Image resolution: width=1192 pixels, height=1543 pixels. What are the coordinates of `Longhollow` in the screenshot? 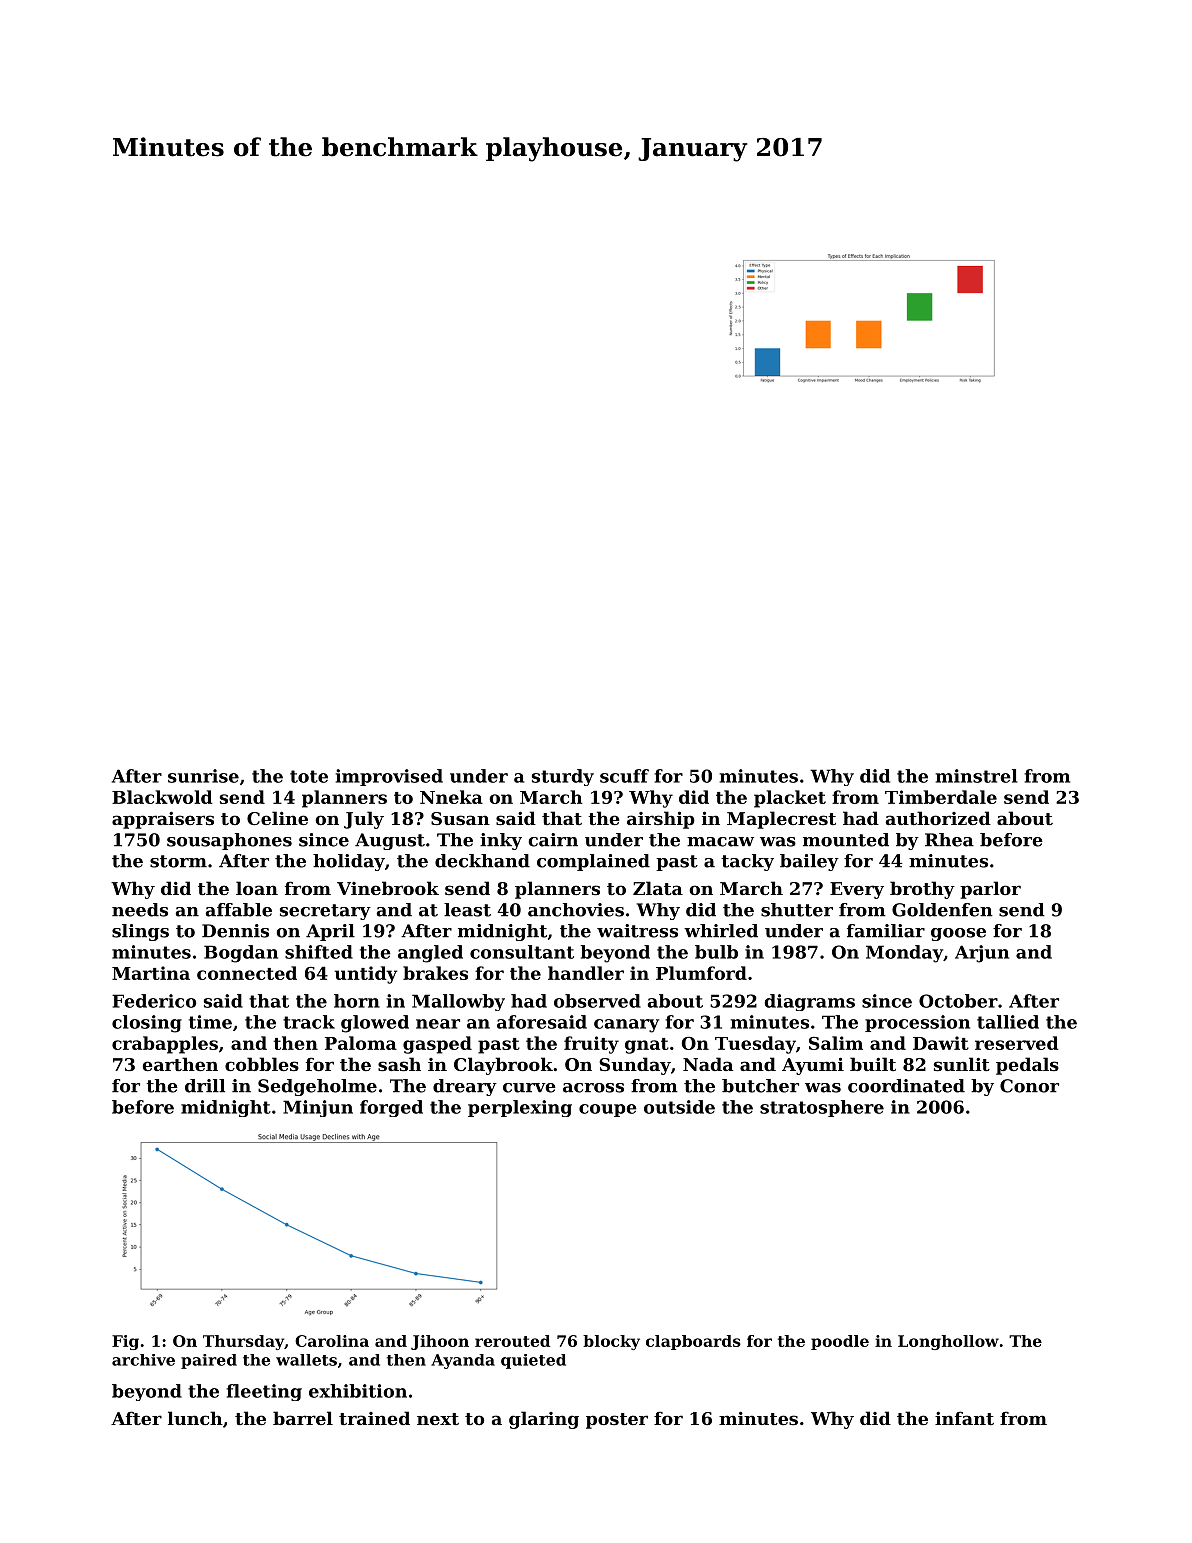 It's located at (948, 1342).
